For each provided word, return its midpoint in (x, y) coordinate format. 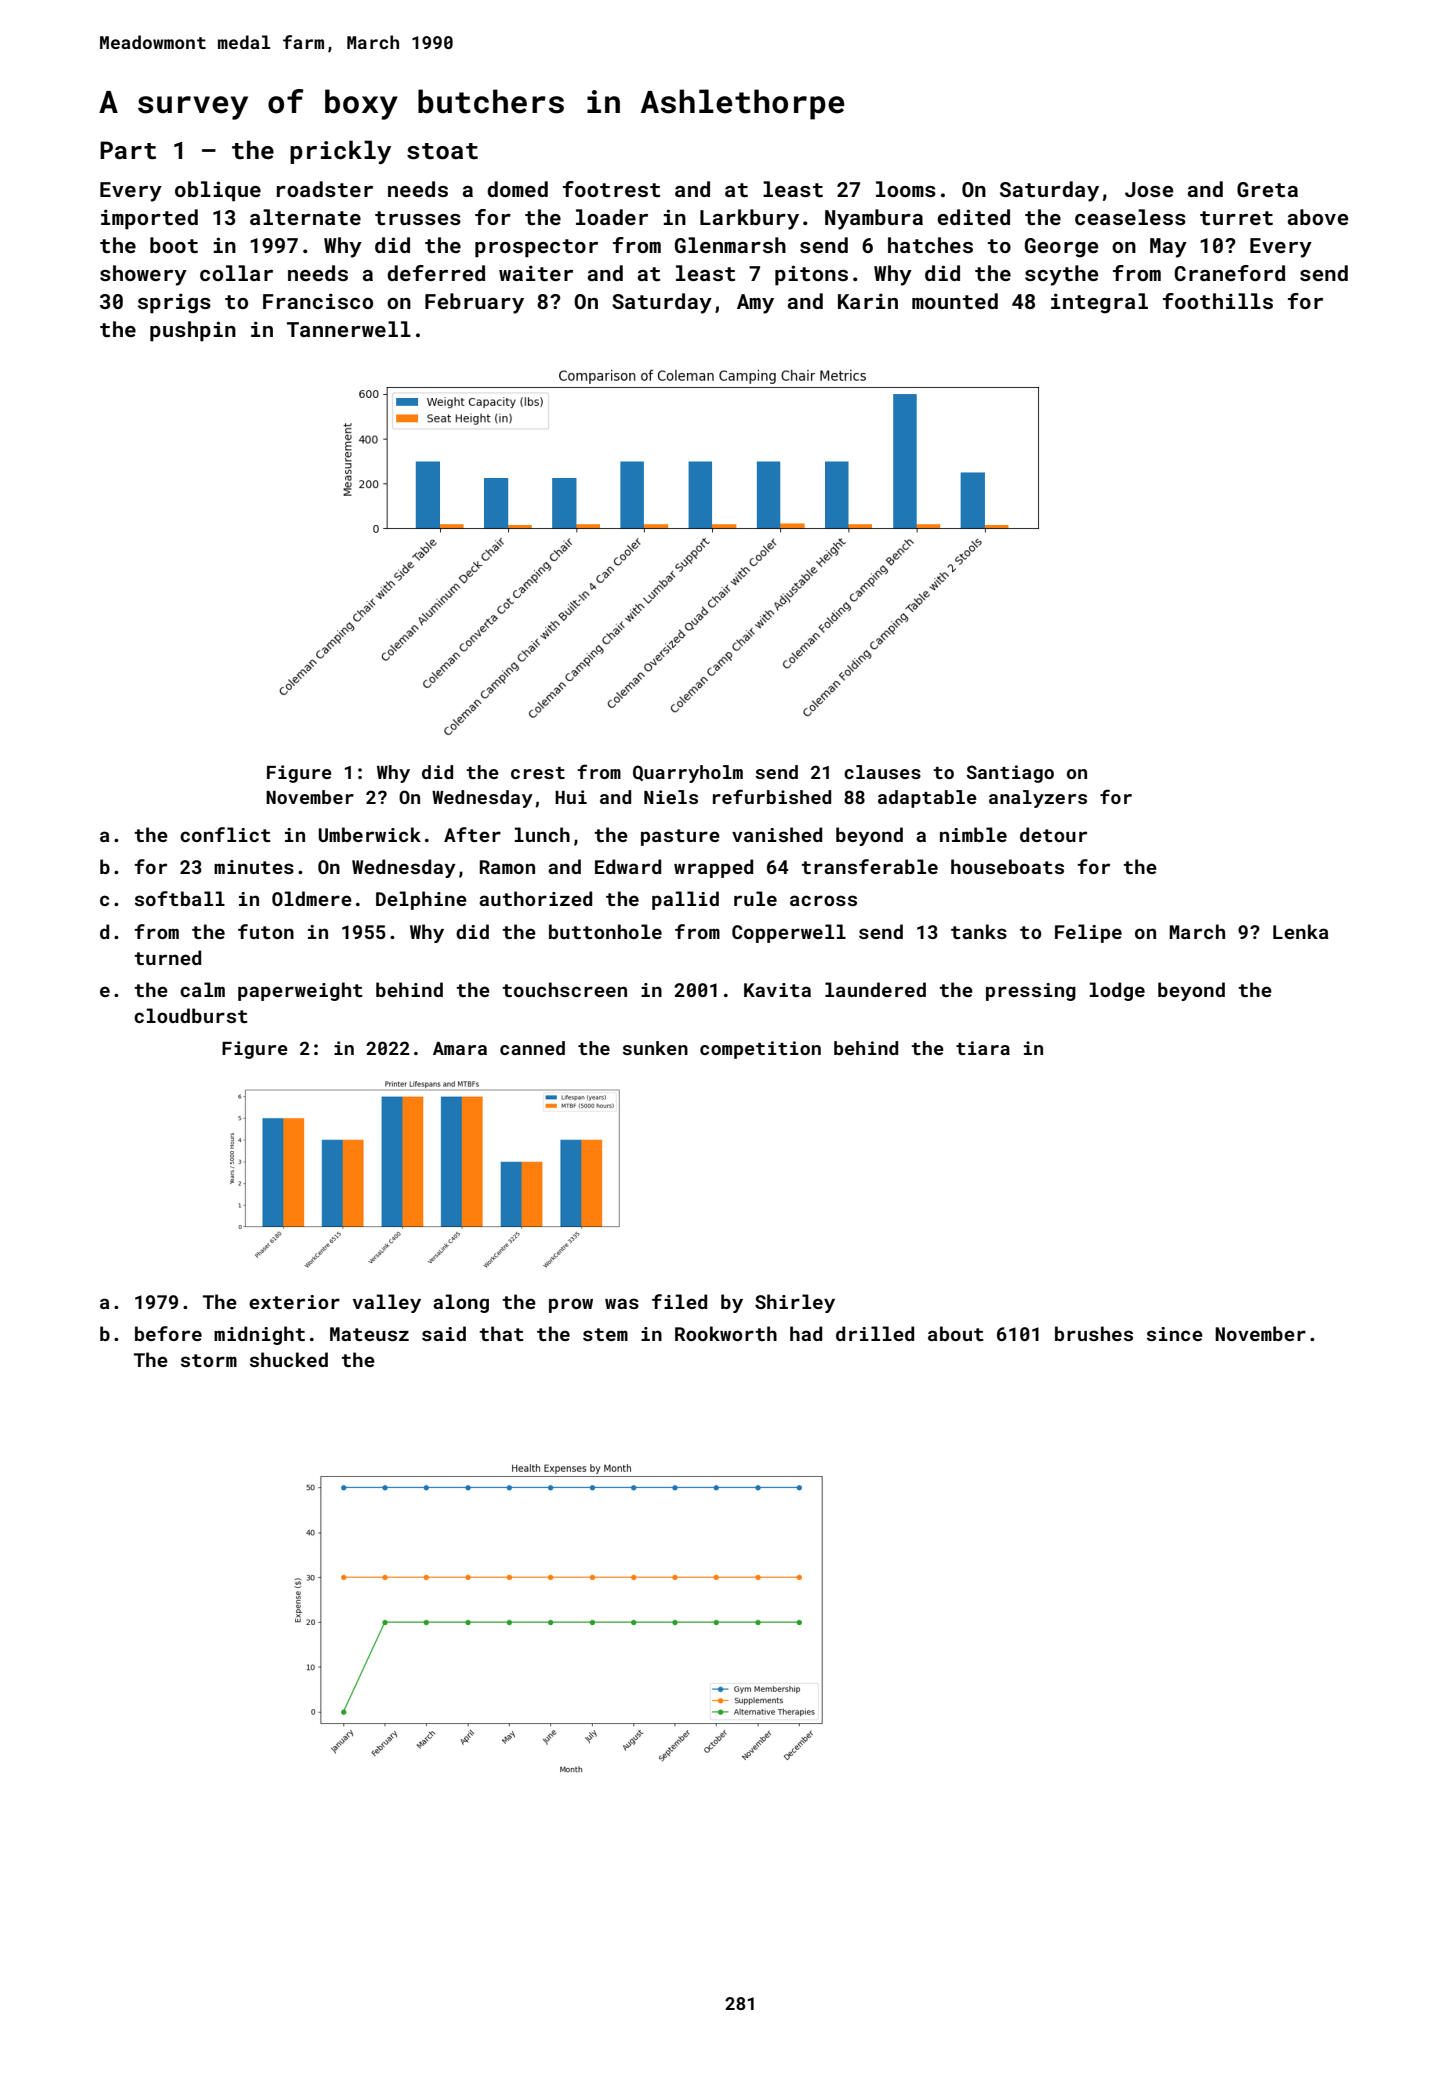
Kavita (777, 990)
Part (128, 150)
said (444, 1333)
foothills (1218, 301)
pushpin (193, 331)
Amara (460, 1048)
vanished (777, 834)
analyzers (1038, 799)
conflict (225, 834)
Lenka (1301, 931)
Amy (755, 304)
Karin (868, 301)
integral (1099, 303)
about (956, 1333)
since (1175, 1334)
